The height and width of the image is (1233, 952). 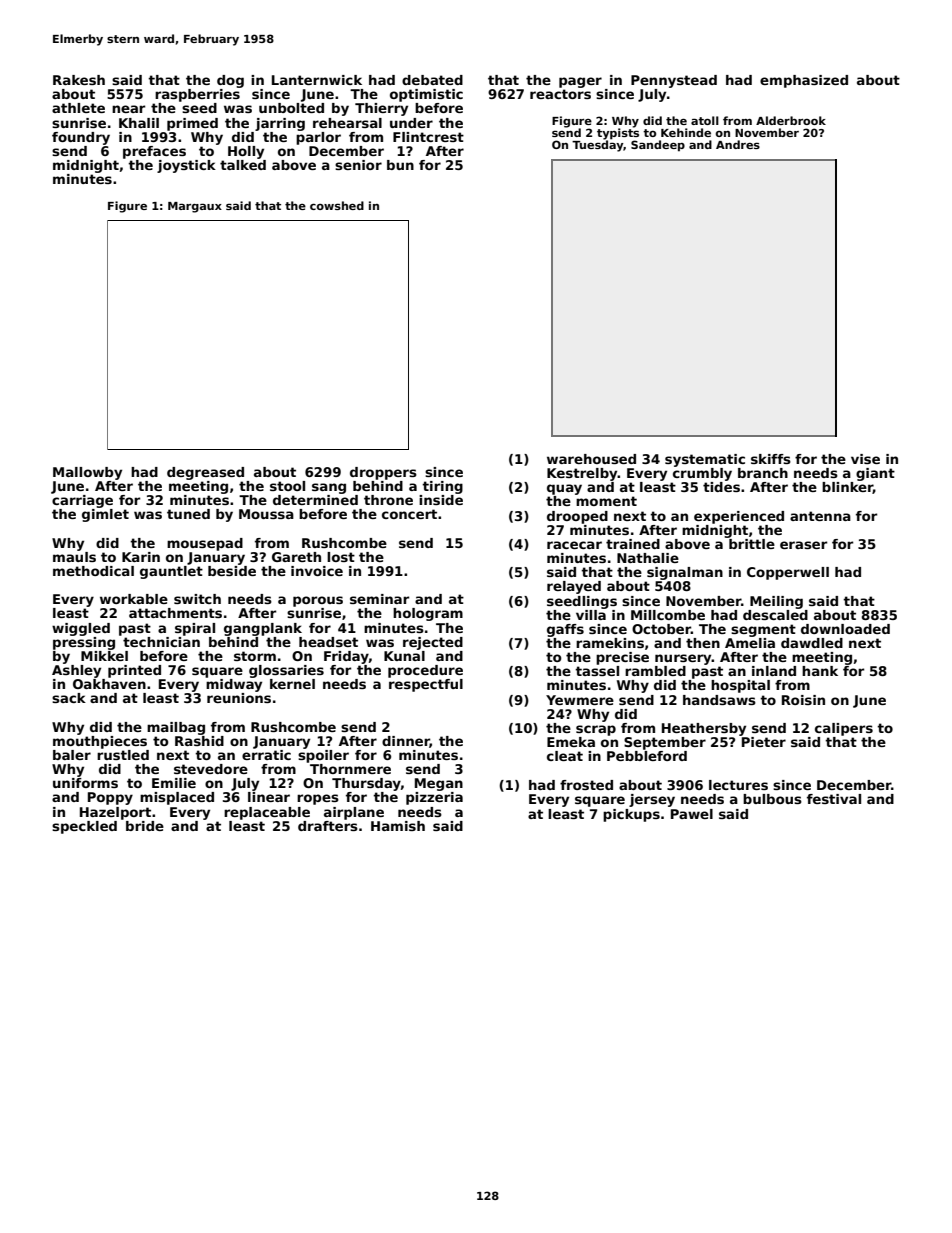 I want to click on typists, so click(x=618, y=134).
